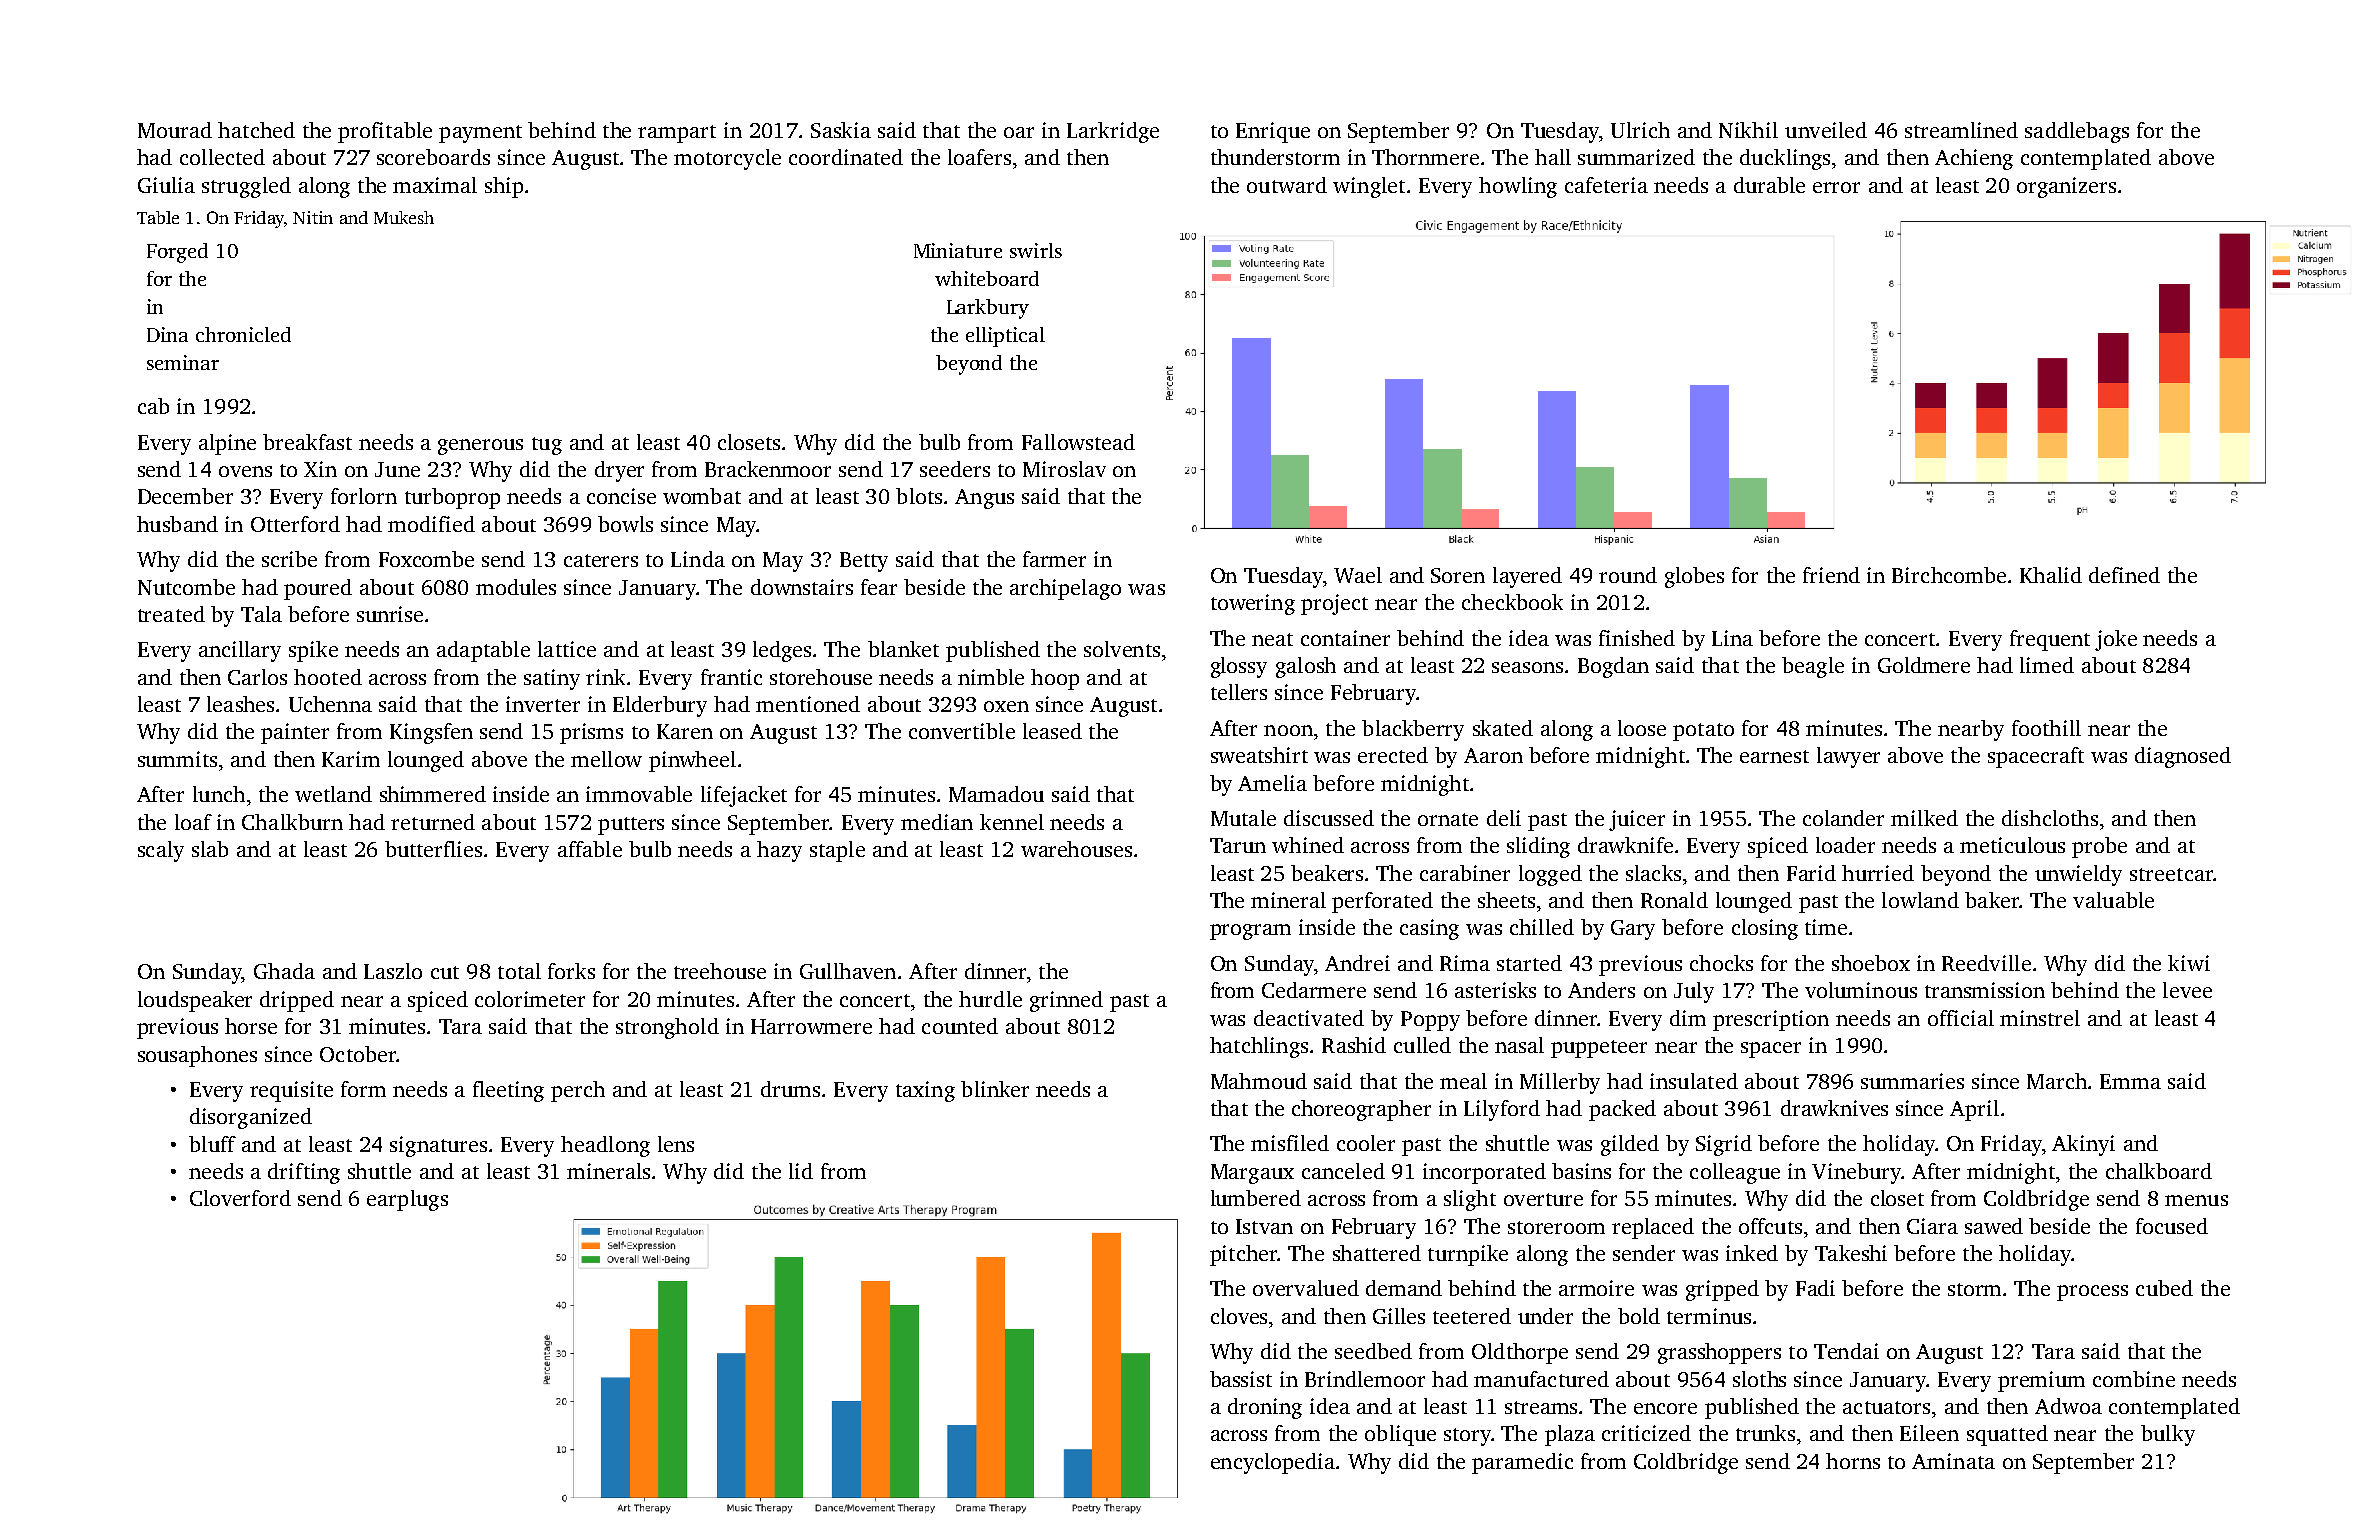 The image size is (2380, 1540). I want to click on streamlined, so click(1961, 130).
